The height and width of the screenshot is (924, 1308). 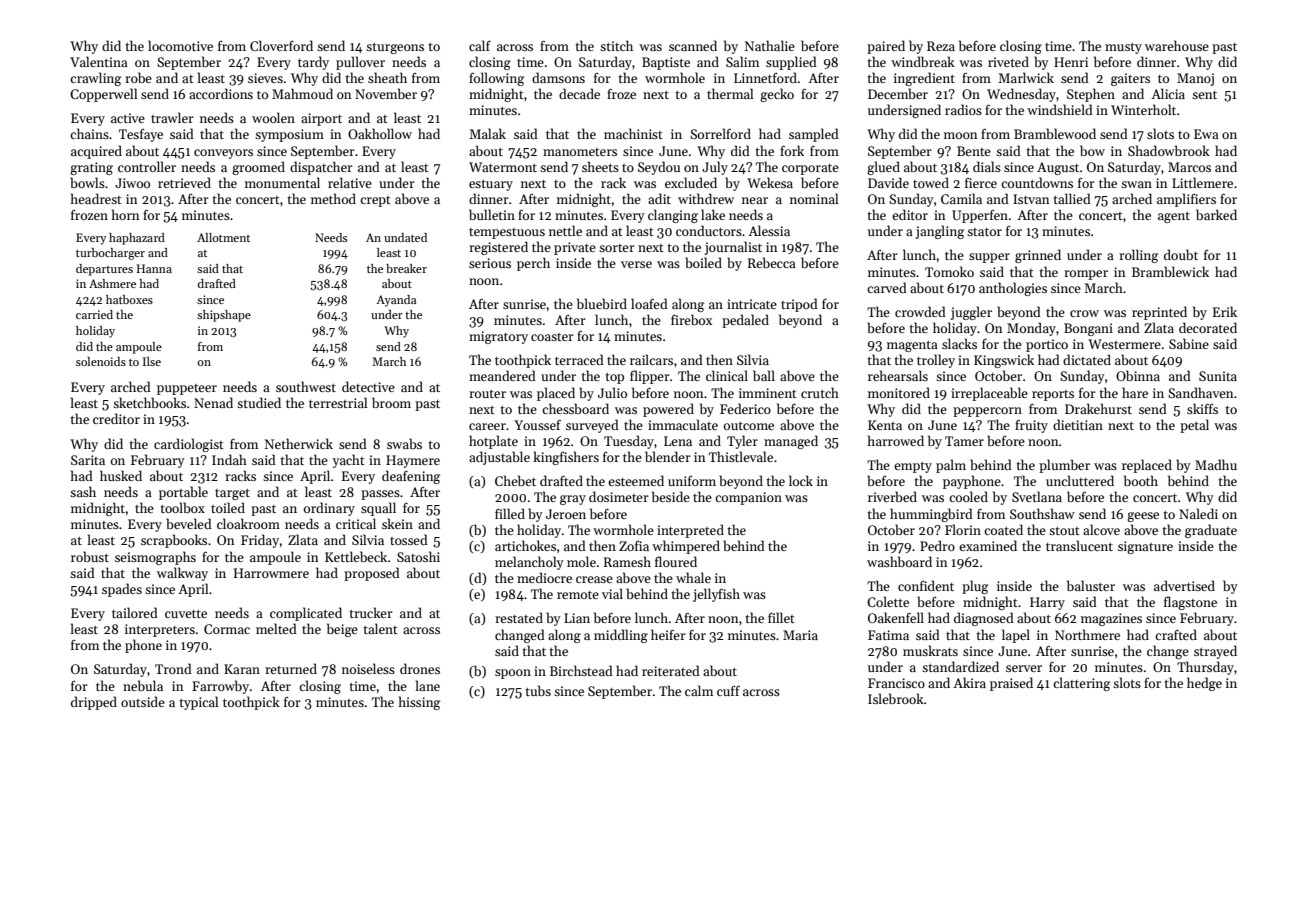 What do you see at coordinates (768, 393) in the screenshot?
I see `imminent` at bounding box center [768, 393].
